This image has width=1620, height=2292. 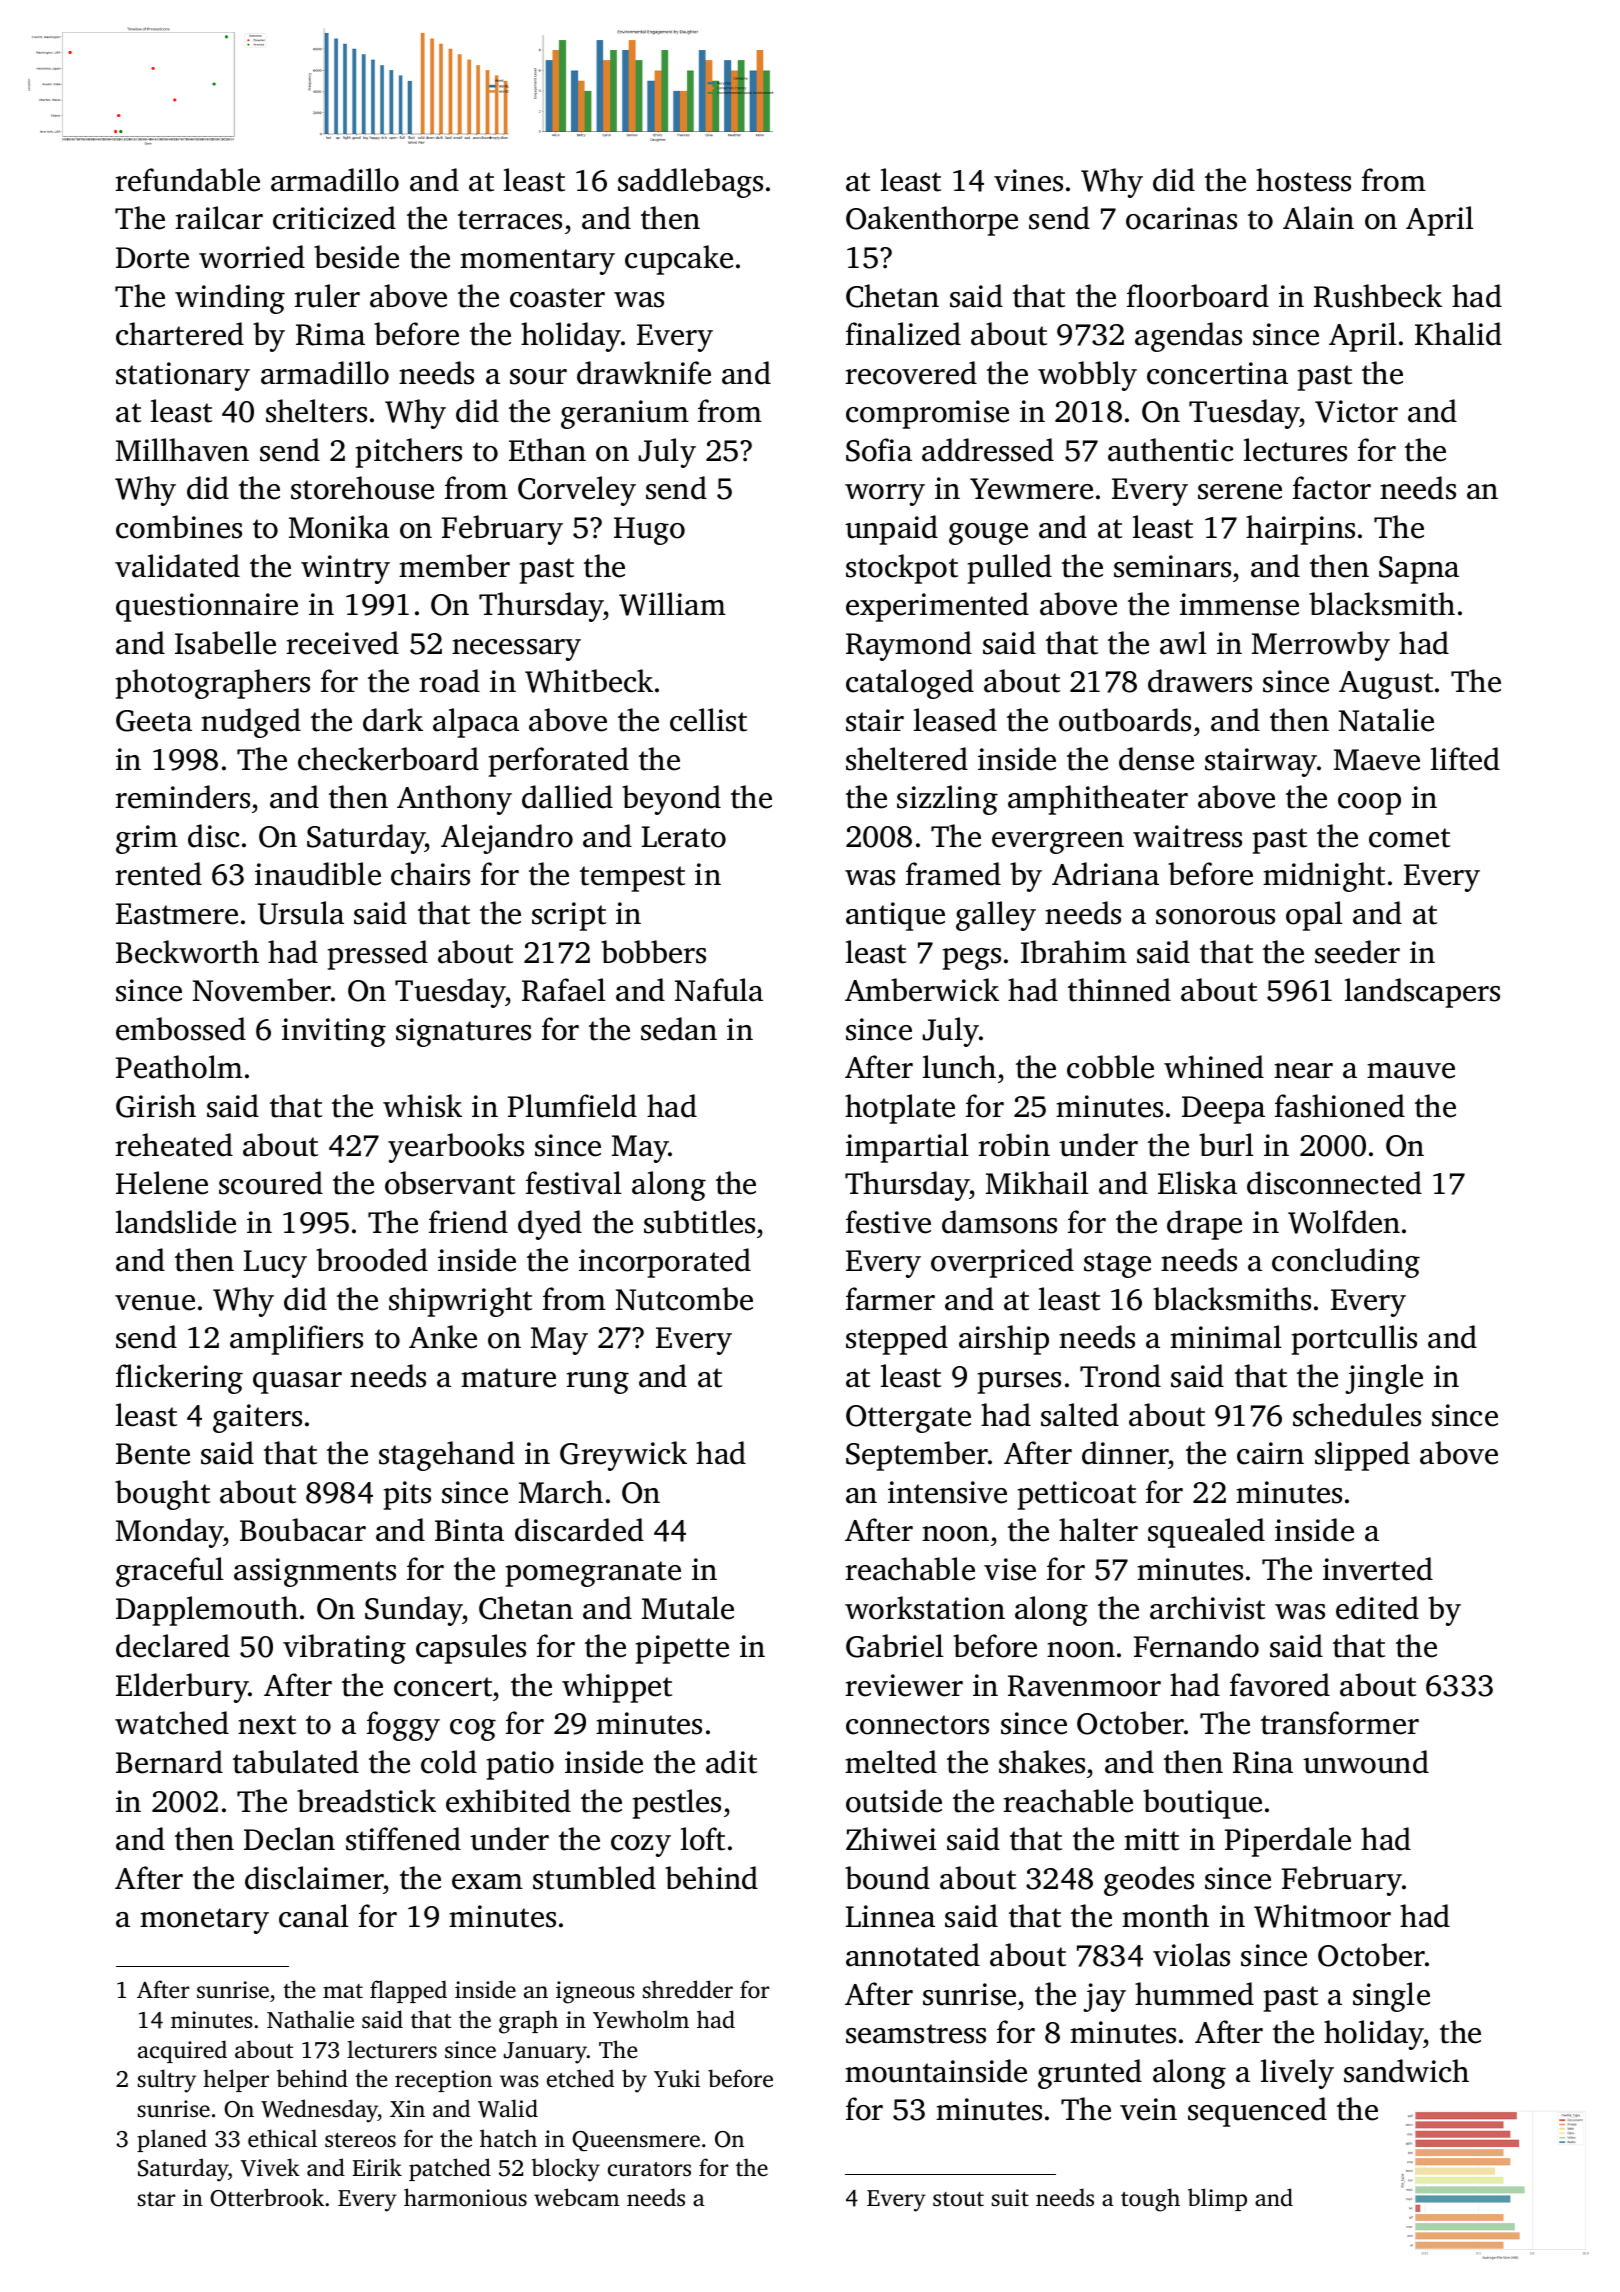 I want to click on Corveley, so click(x=577, y=491).
